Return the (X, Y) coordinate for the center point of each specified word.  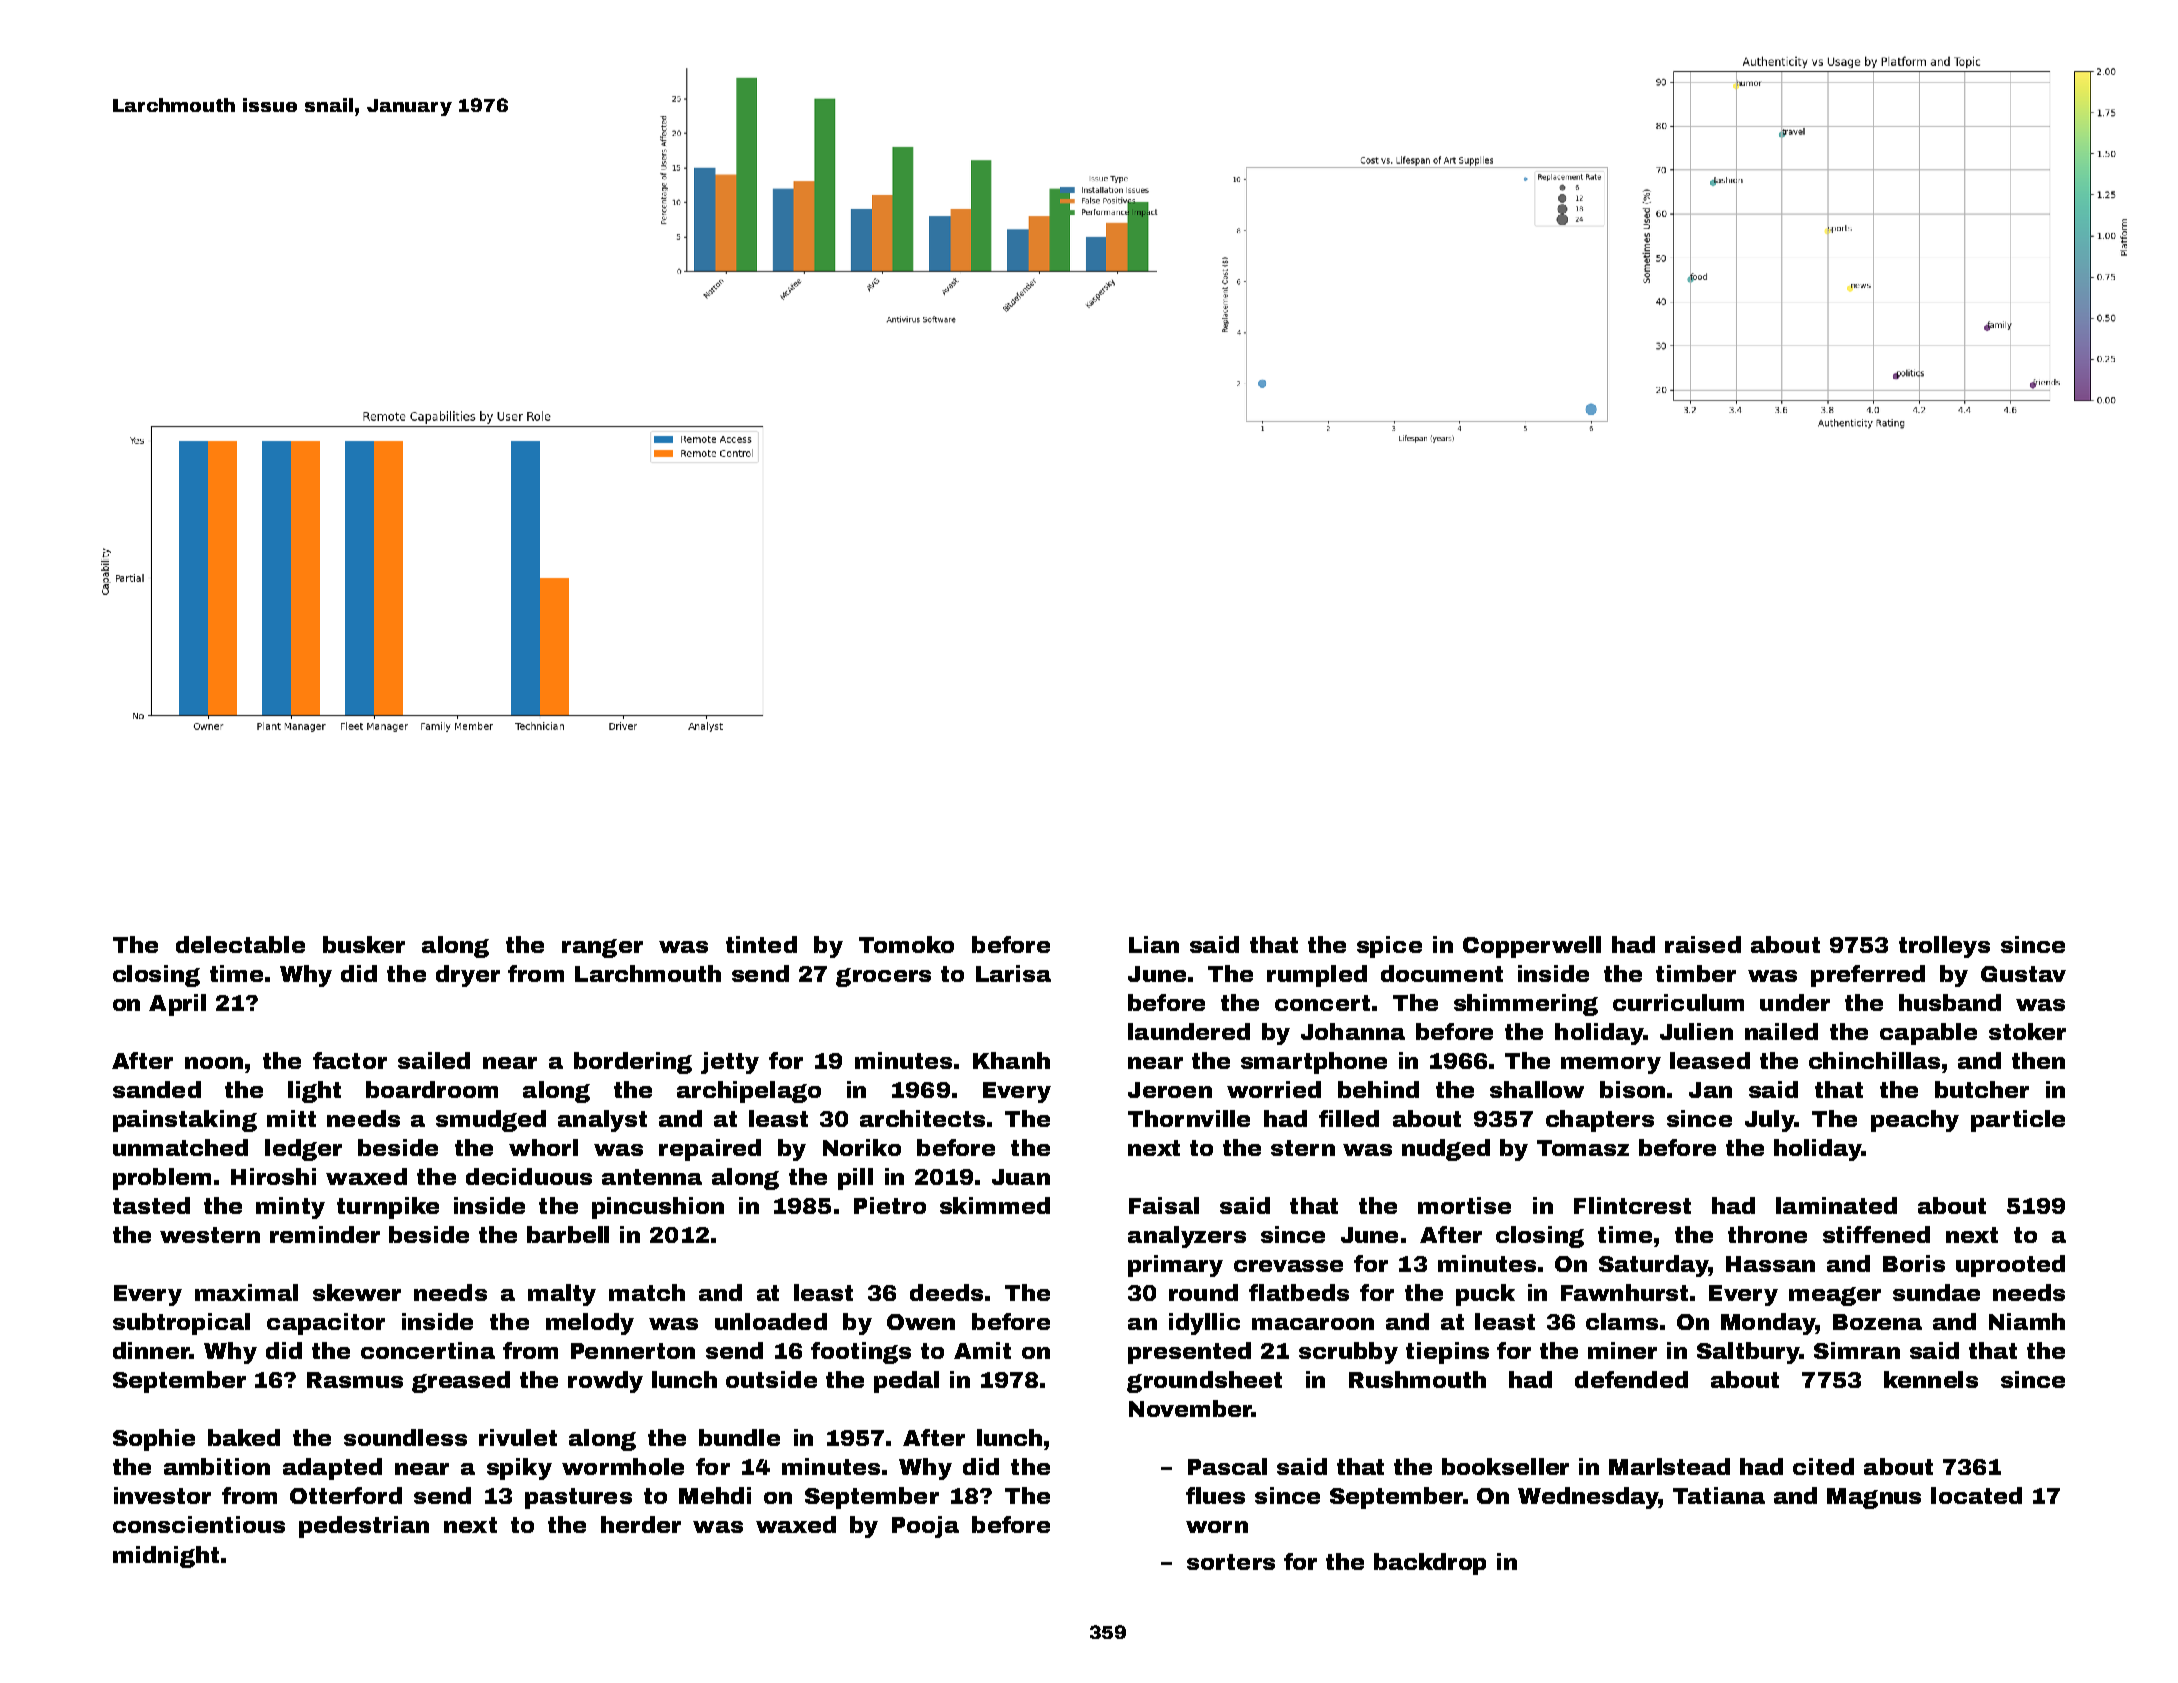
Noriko (862, 1147)
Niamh (2027, 1321)
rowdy (605, 1382)
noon (214, 1063)
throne (1767, 1234)
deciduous (529, 1176)
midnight (166, 1557)
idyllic (1204, 1324)
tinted (761, 944)
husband (1950, 1002)
